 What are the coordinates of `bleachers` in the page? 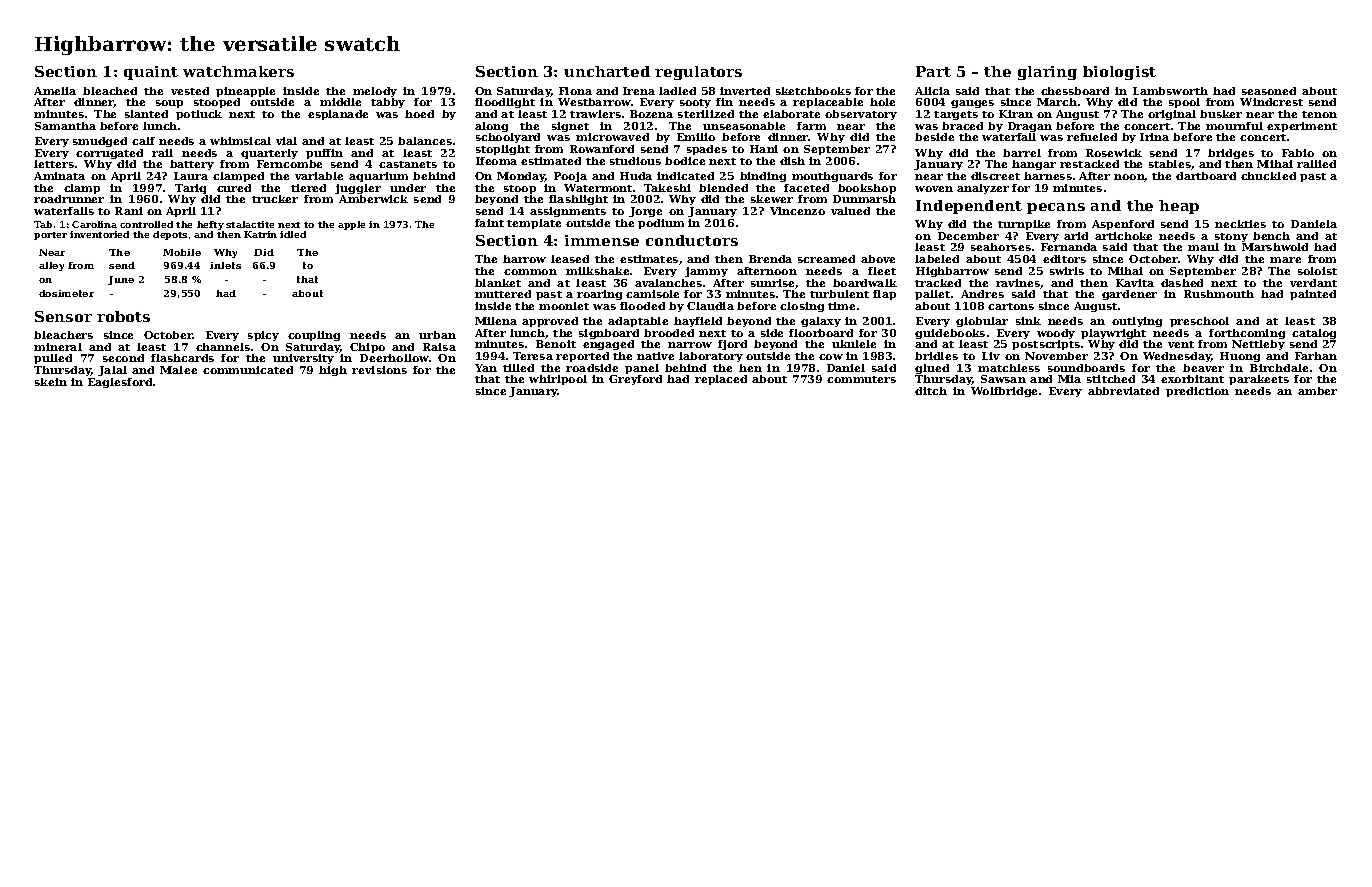 It's located at (63, 335).
